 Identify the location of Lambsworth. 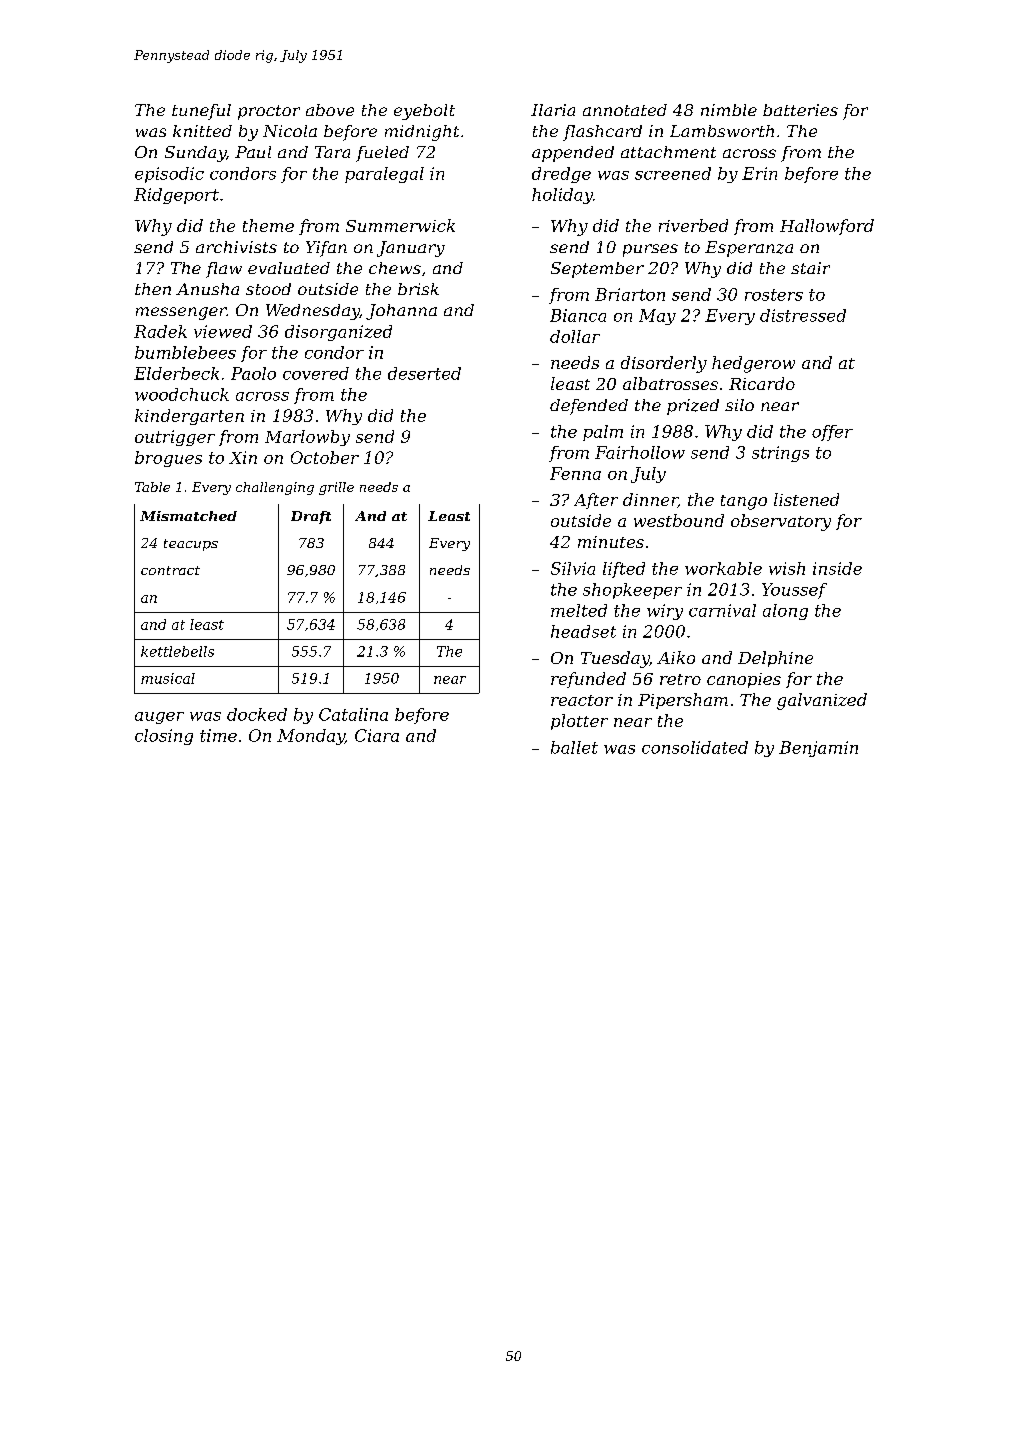
(722, 131).
